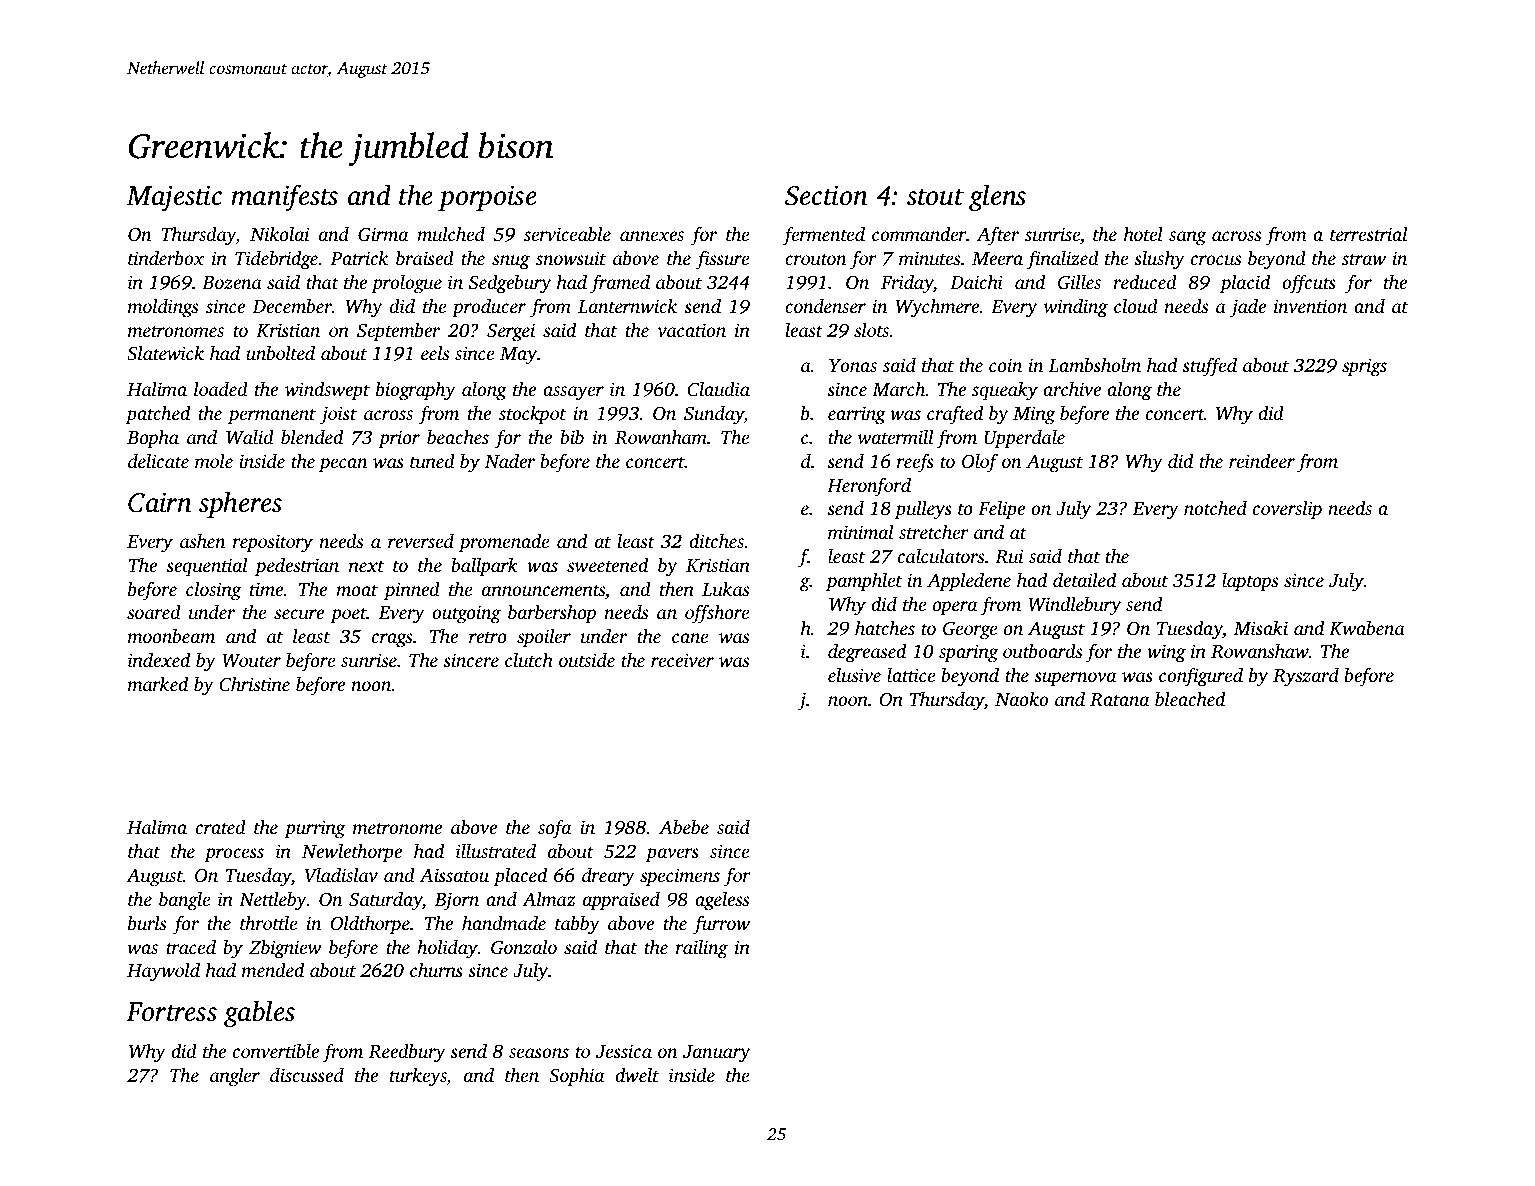 The height and width of the screenshot is (1186, 1535). I want to click on Abebe, so click(684, 827).
